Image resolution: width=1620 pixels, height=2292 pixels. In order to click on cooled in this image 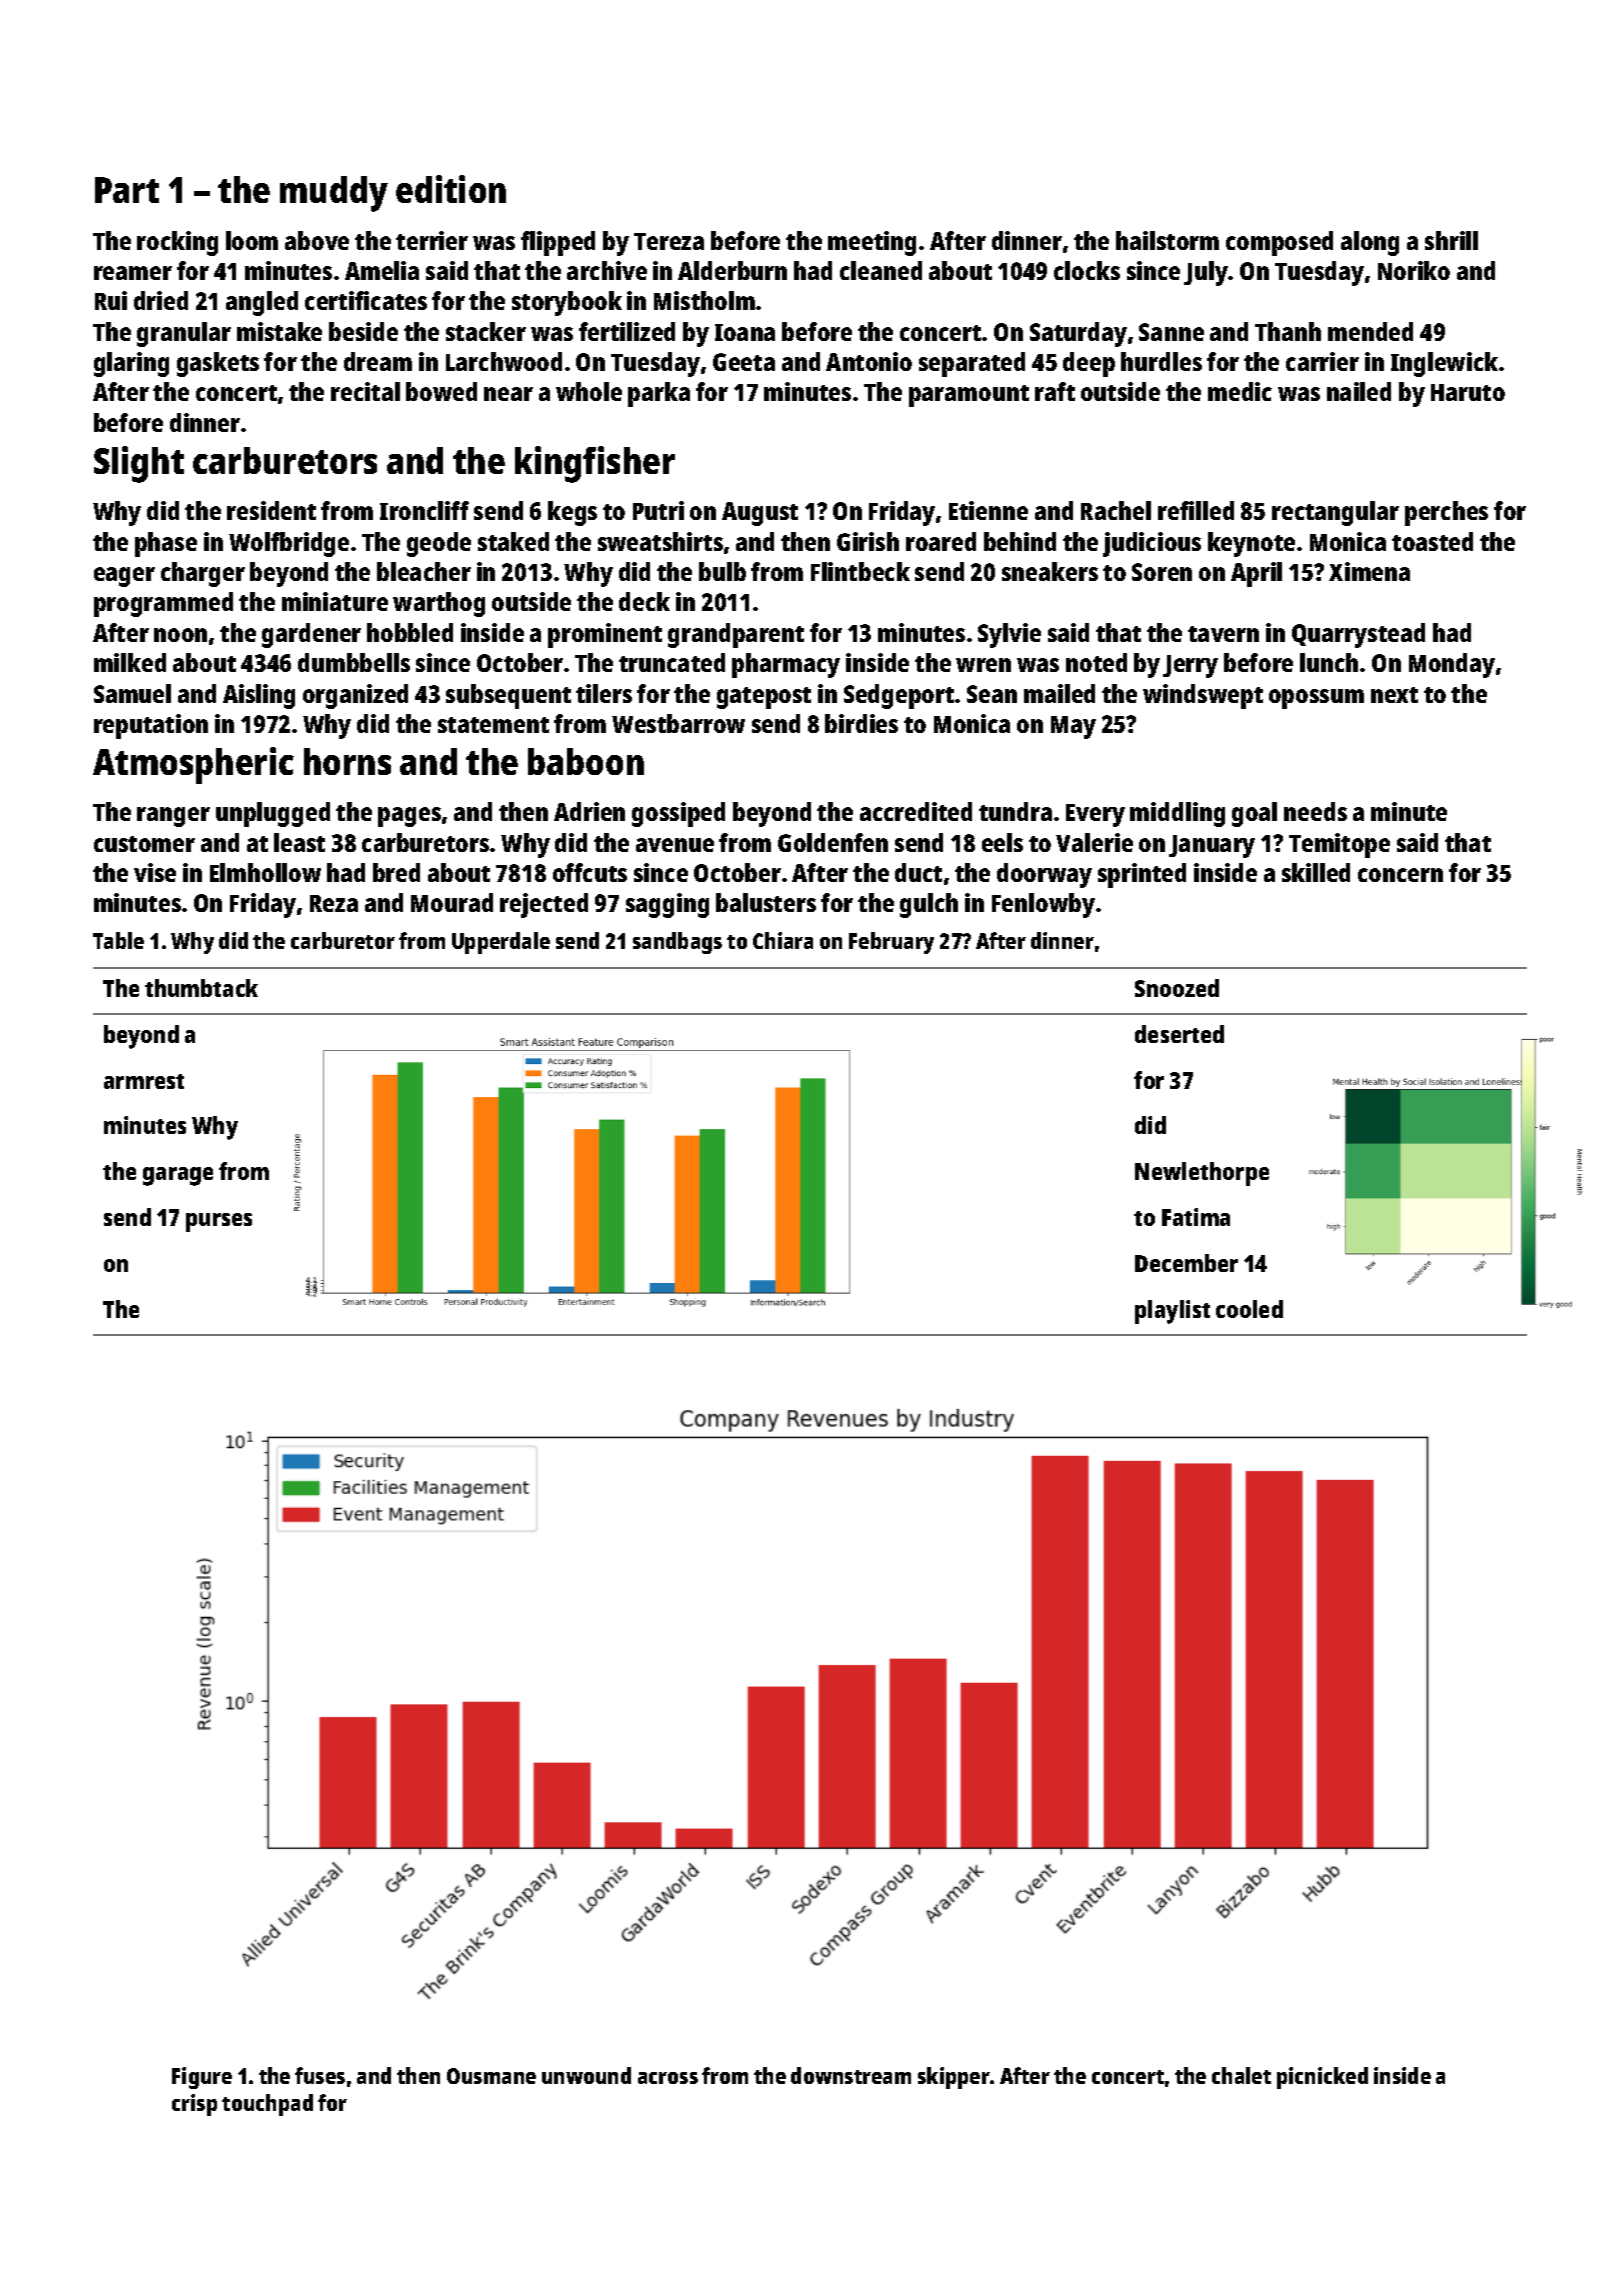, I will do `click(1249, 1309)`.
